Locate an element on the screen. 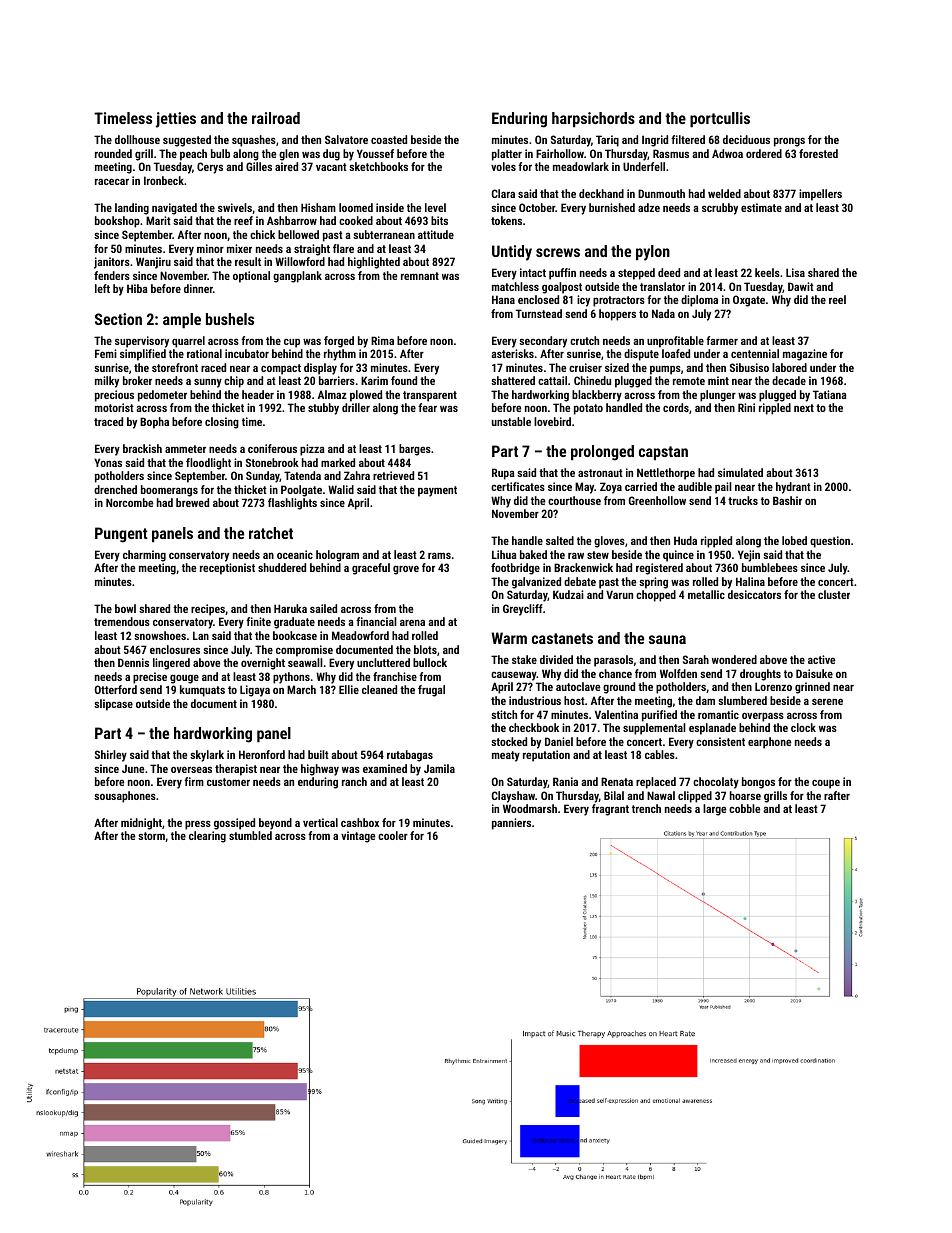 The image size is (952, 1233). Bopha is located at coordinates (154, 423).
